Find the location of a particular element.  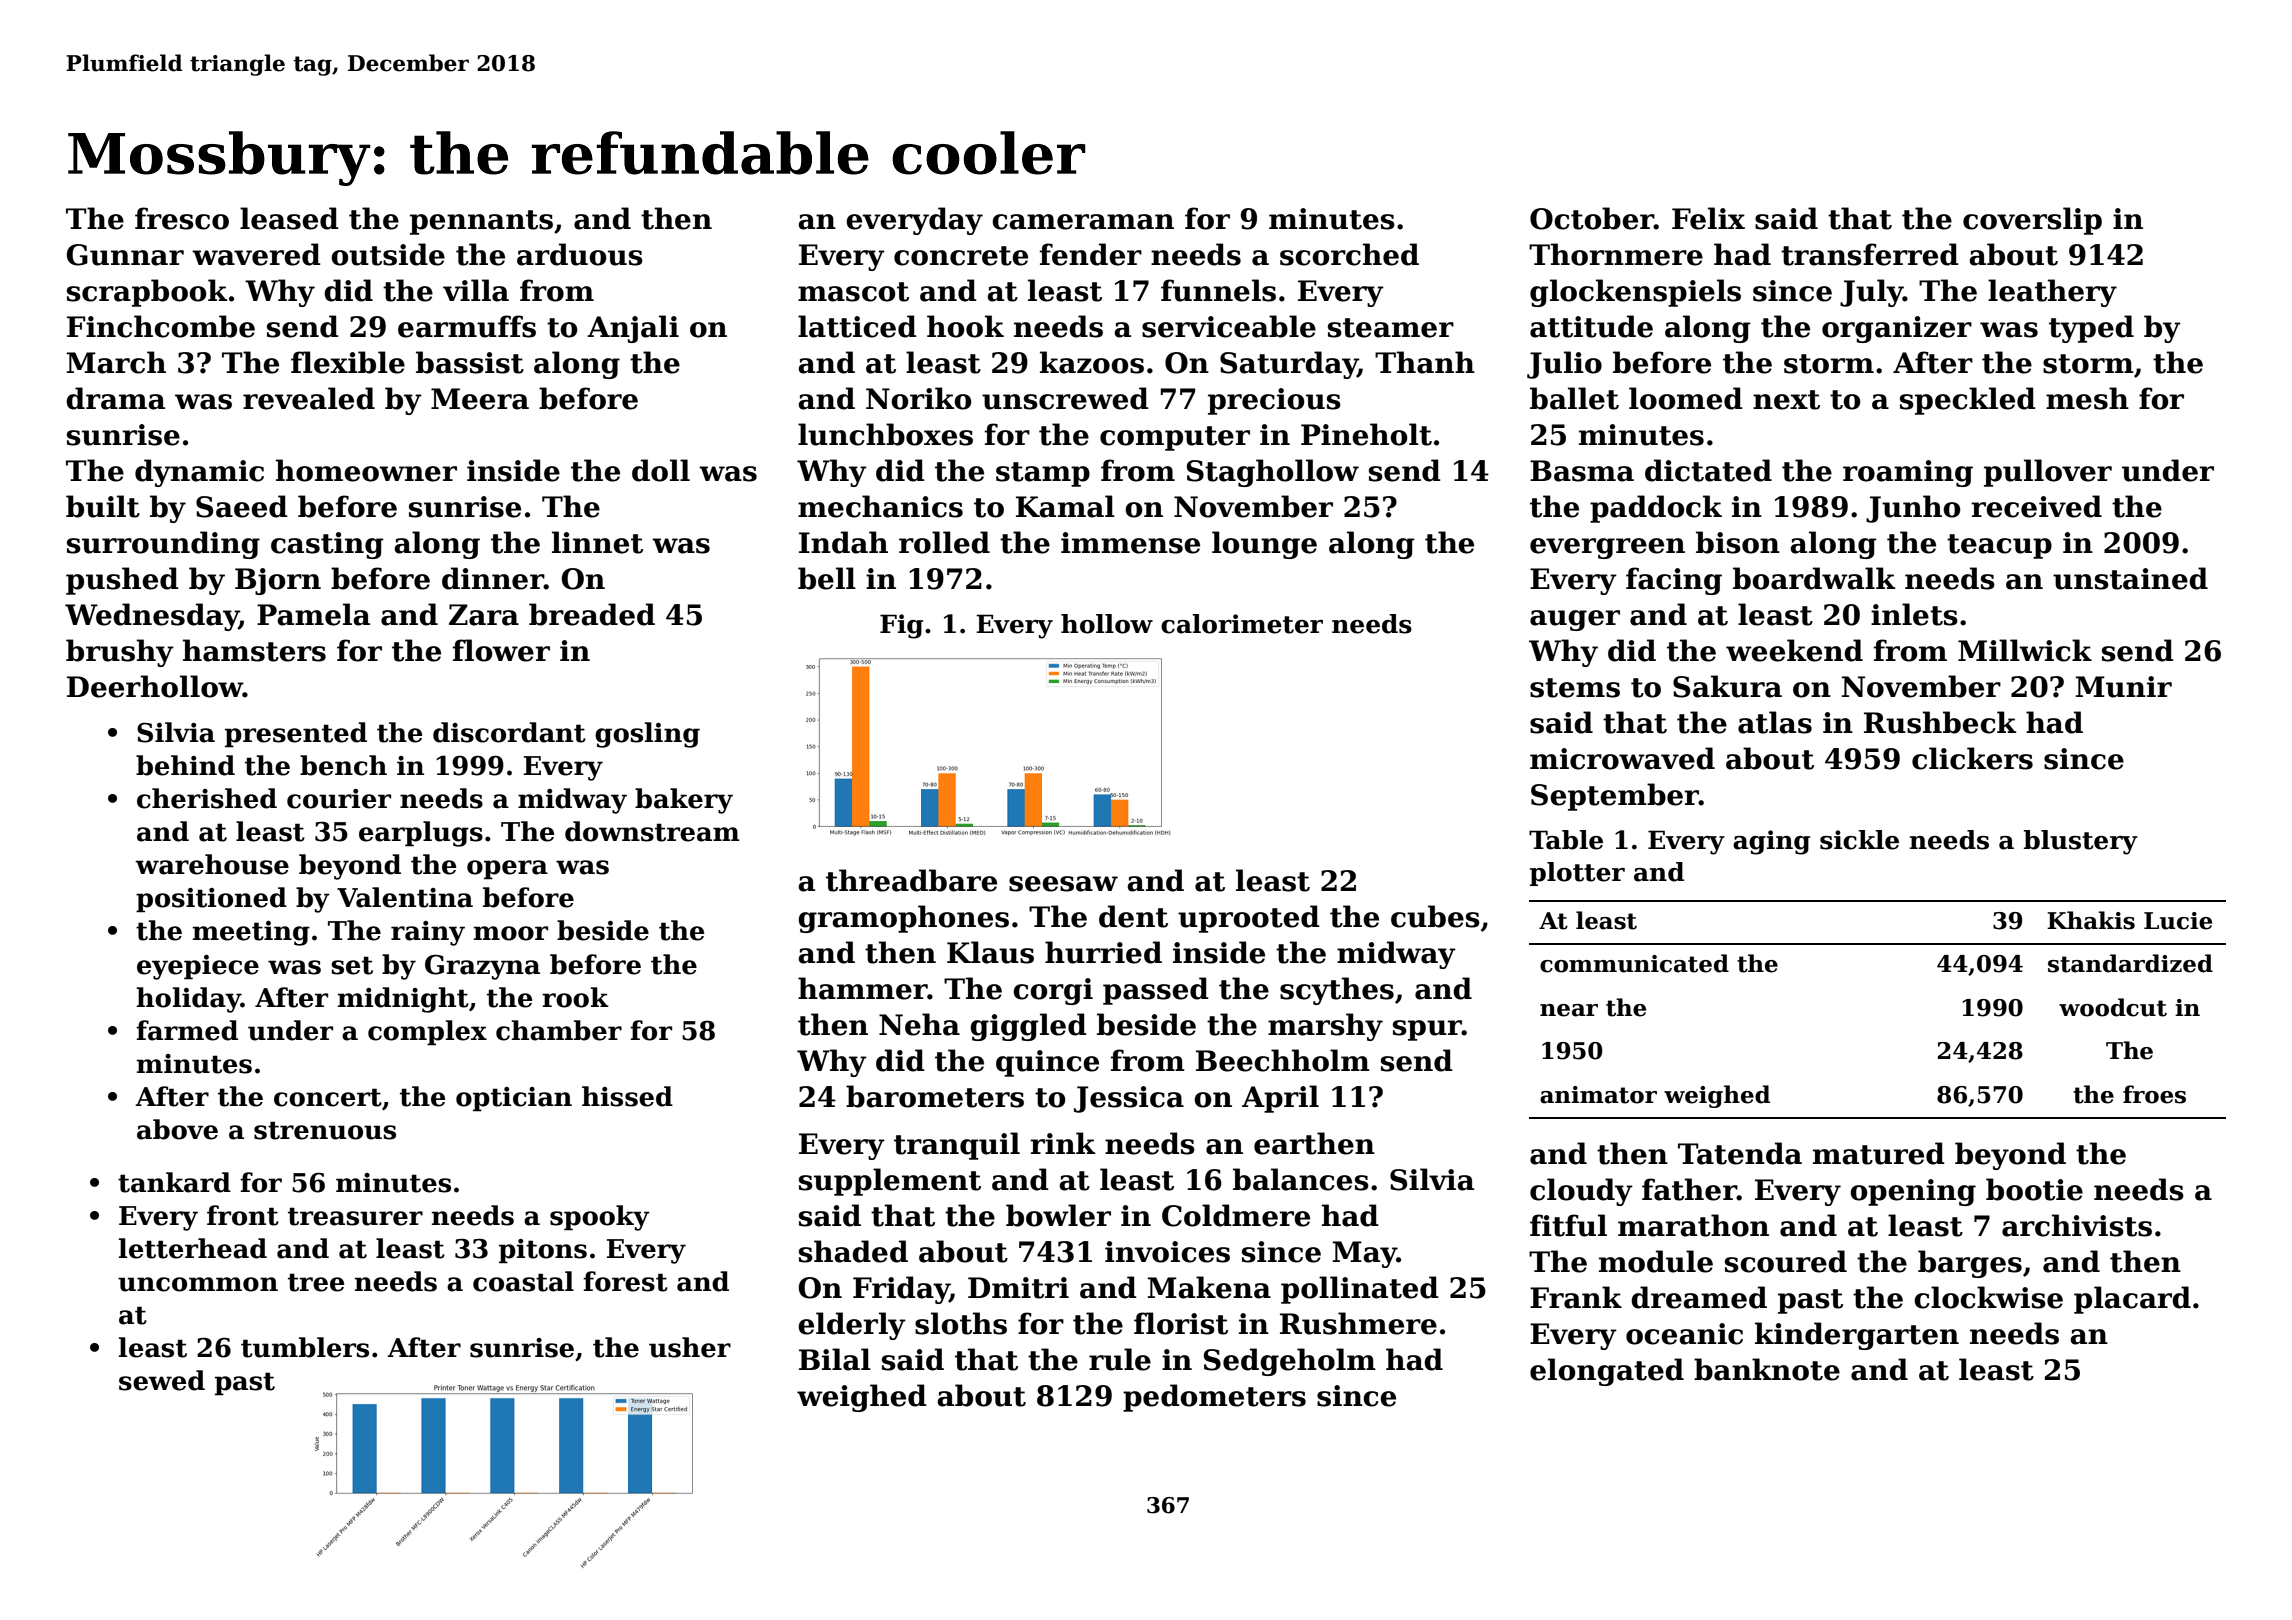

coverslip is located at coordinates (2032, 221).
